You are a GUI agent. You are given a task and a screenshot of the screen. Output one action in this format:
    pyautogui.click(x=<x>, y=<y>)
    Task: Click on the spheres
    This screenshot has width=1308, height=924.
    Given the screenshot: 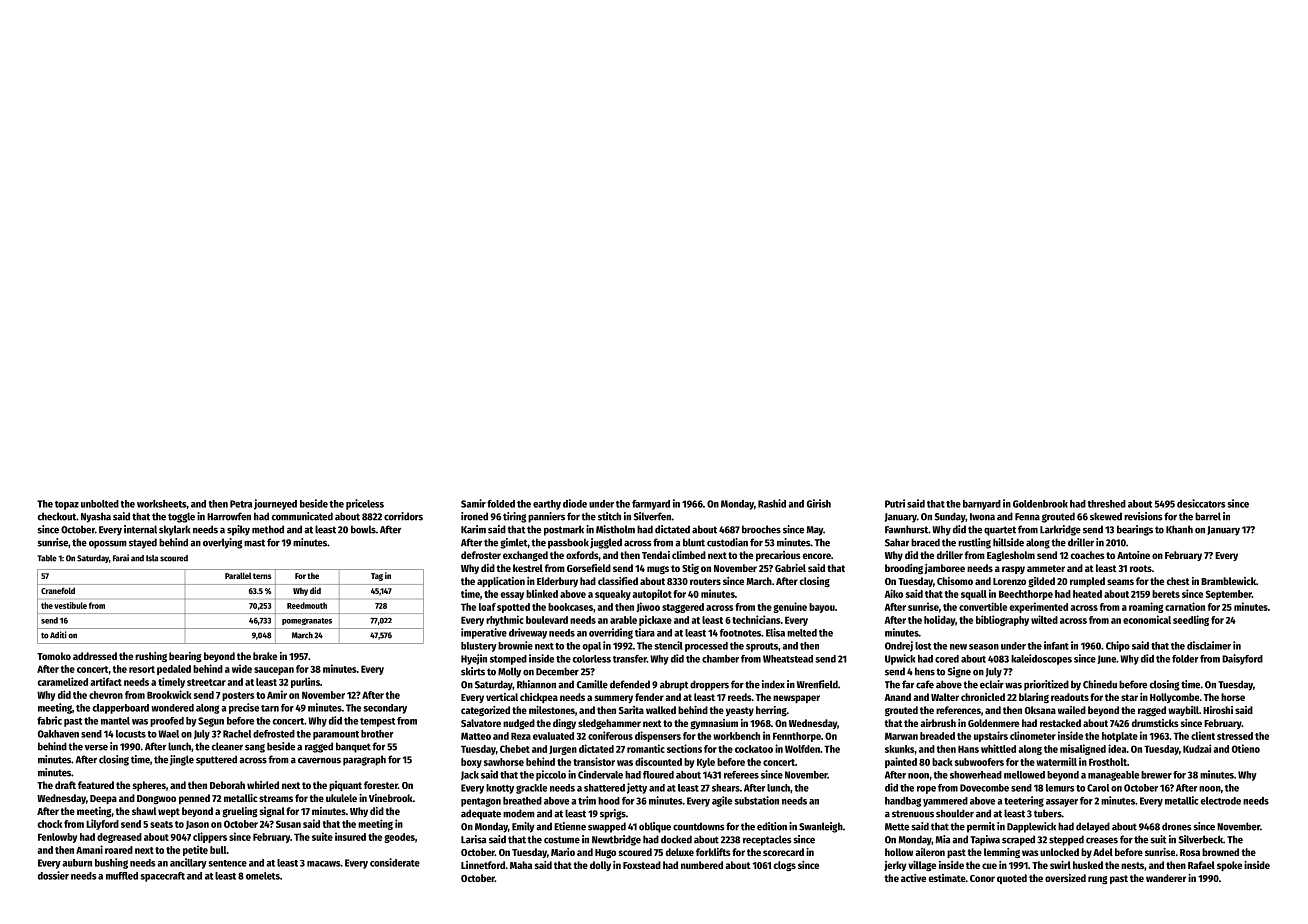 What is the action you would take?
    pyautogui.click(x=149, y=786)
